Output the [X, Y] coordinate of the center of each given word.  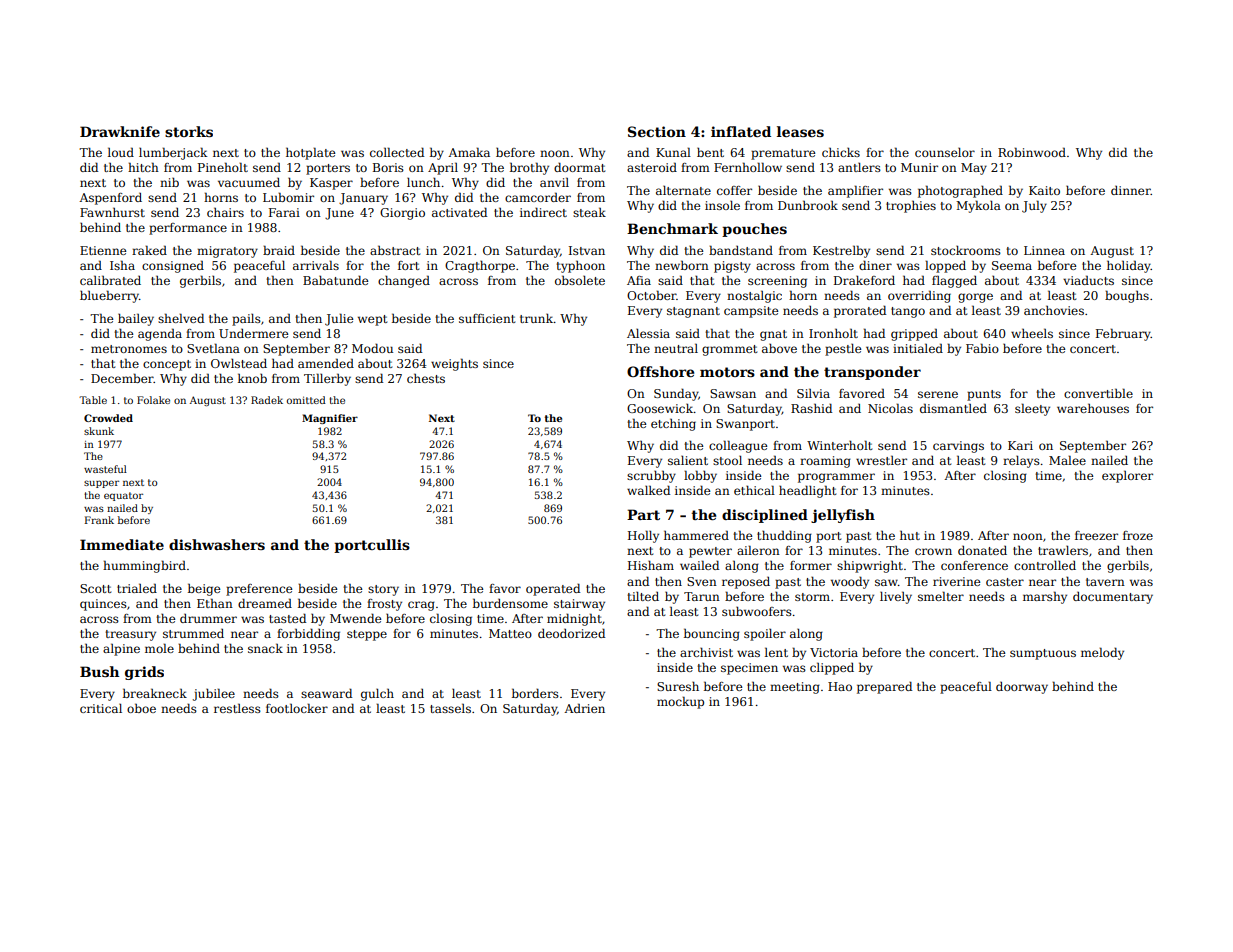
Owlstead [239, 363]
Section [657, 131]
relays [1021, 462]
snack [265, 648]
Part [643, 514]
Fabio [982, 348]
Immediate [122, 544]
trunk [537, 318]
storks [189, 131]
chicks [841, 152]
